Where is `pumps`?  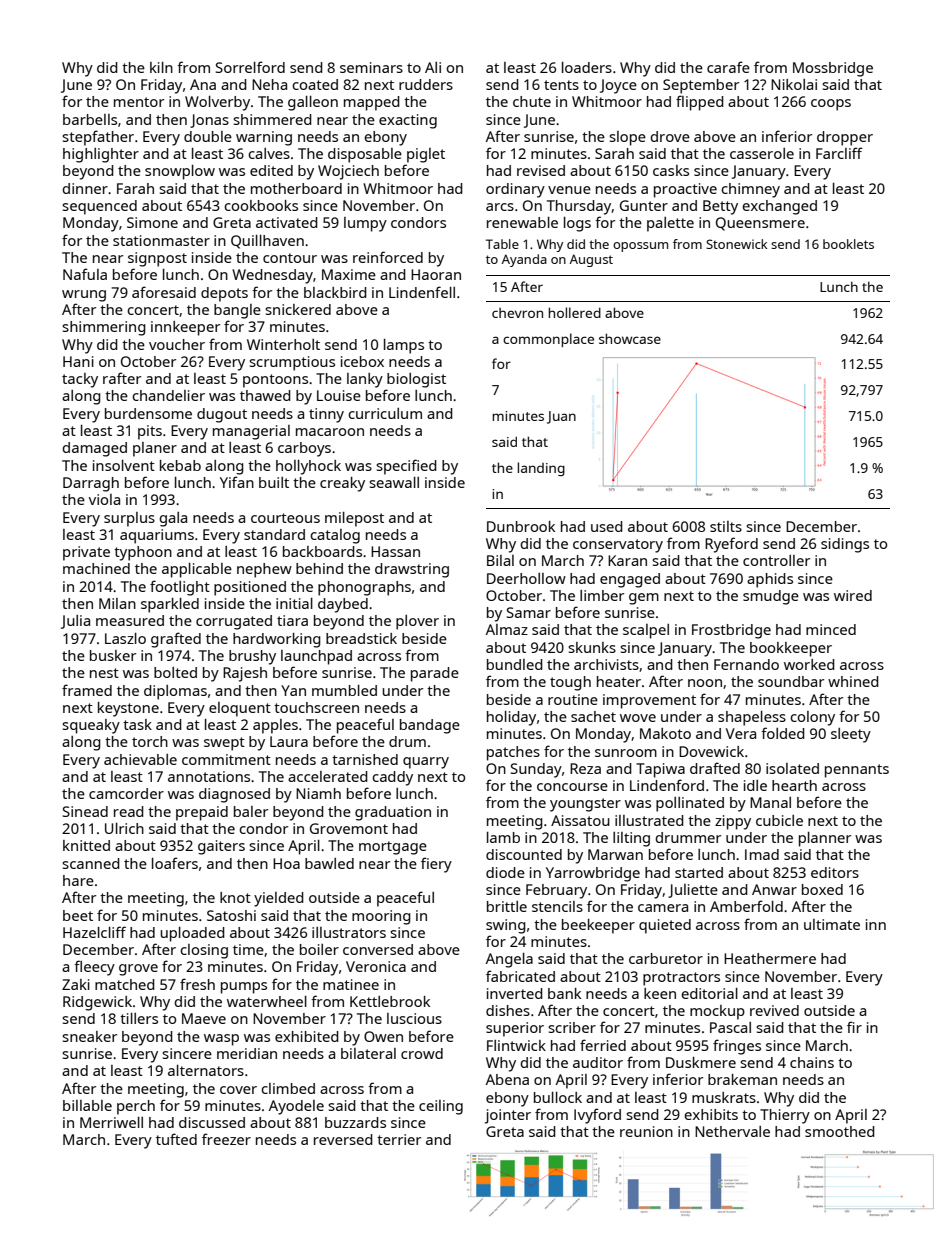 pumps is located at coordinates (244, 988).
